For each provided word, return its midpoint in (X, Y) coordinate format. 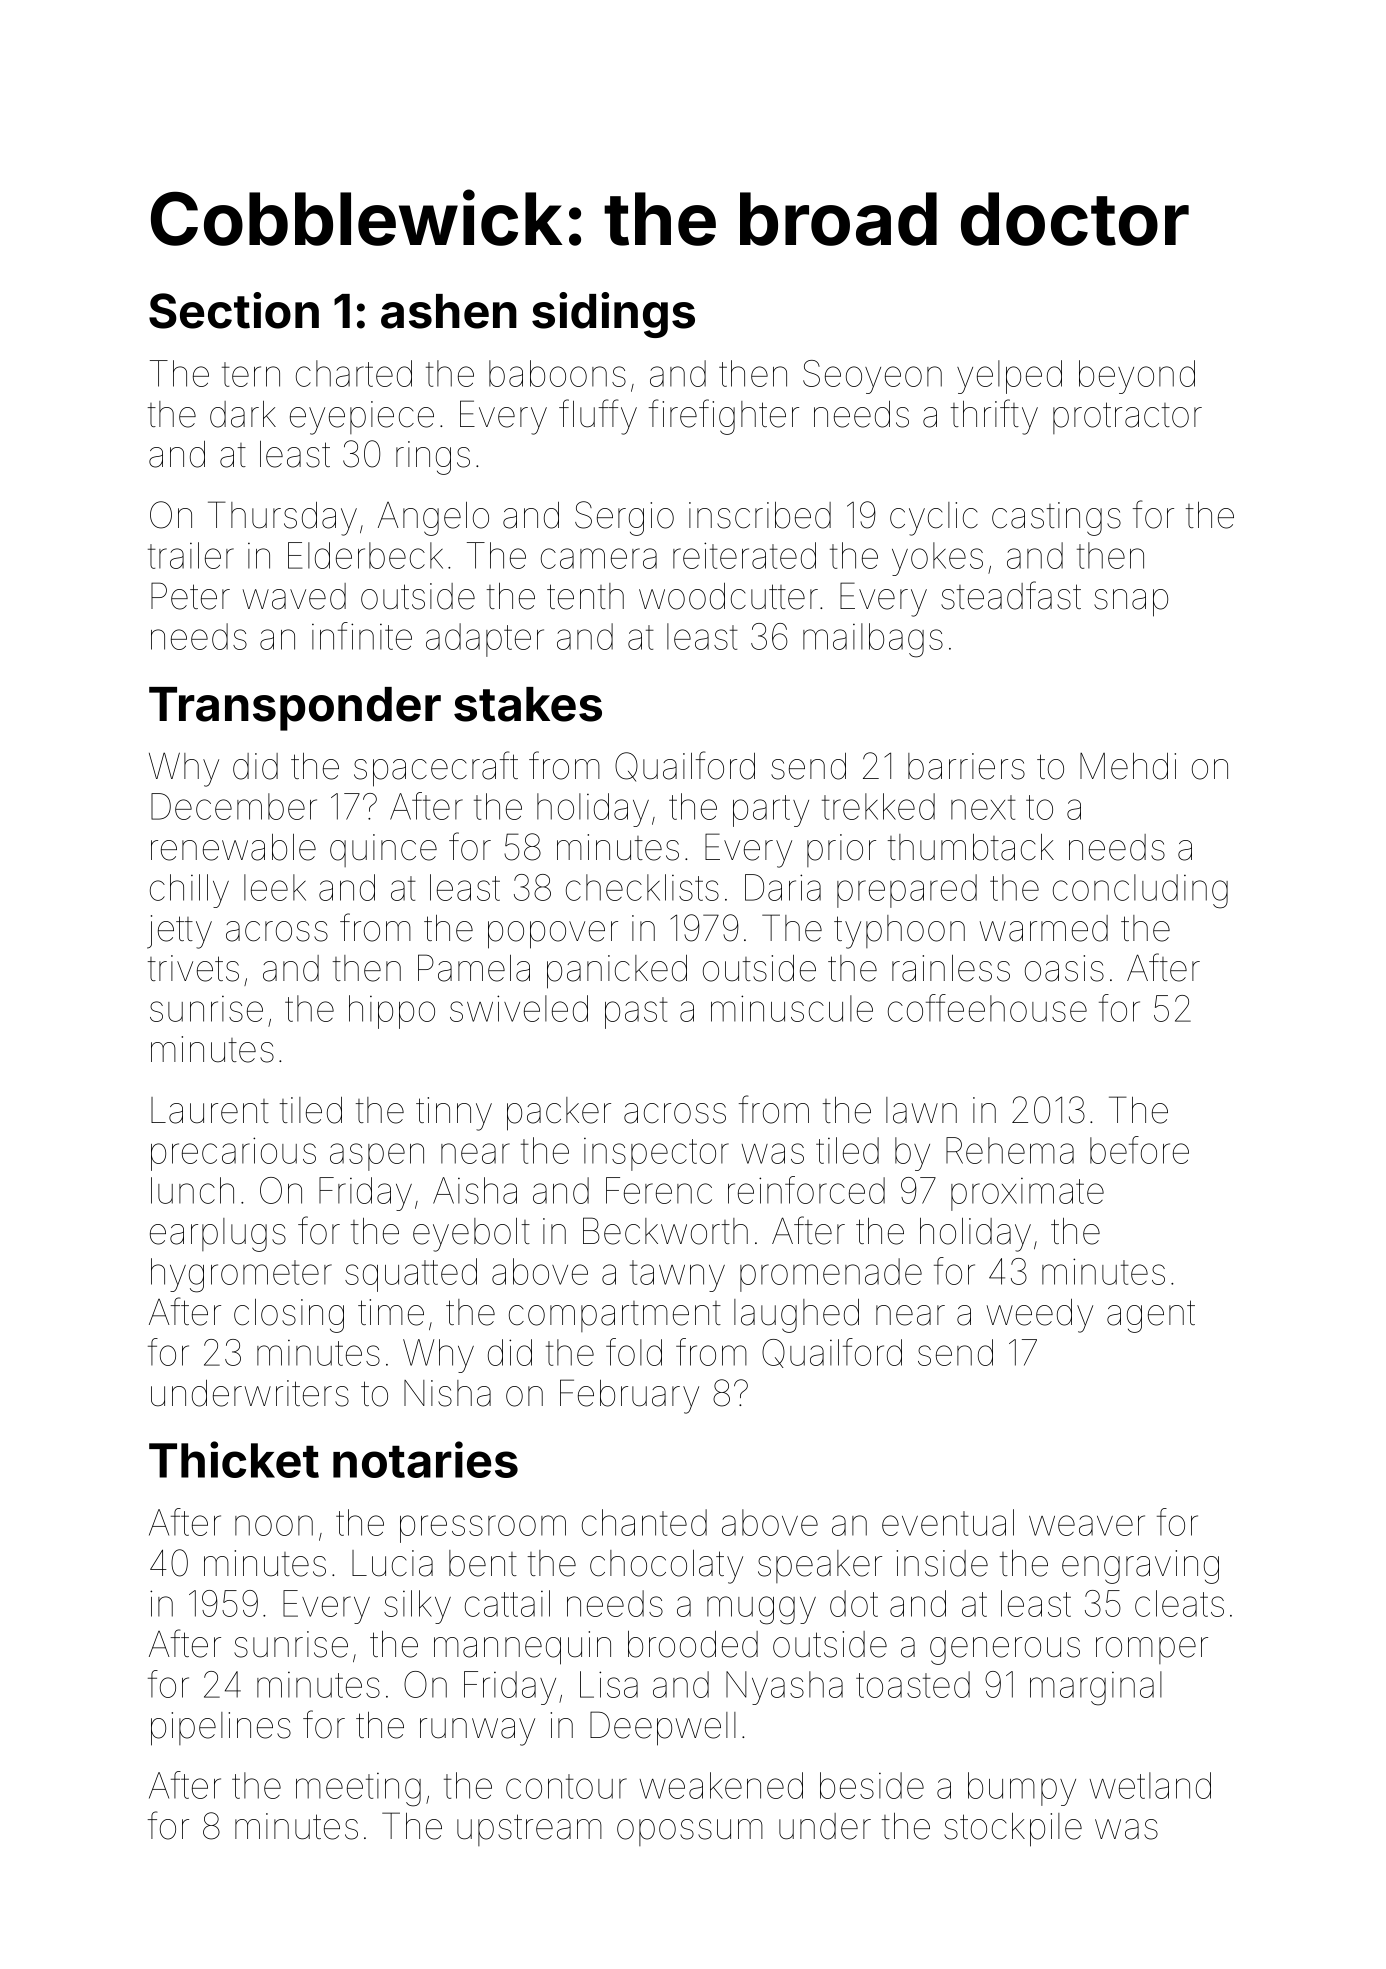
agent (1151, 1316)
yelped (1009, 377)
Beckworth (665, 1231)
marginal (1096, 1688)
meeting (358, 1790)
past (636, 1013)
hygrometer (241, 1275)
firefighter (724, 417)
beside (872, 1785)
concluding (1140, 891)
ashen (449, 311)
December (234, 806)
